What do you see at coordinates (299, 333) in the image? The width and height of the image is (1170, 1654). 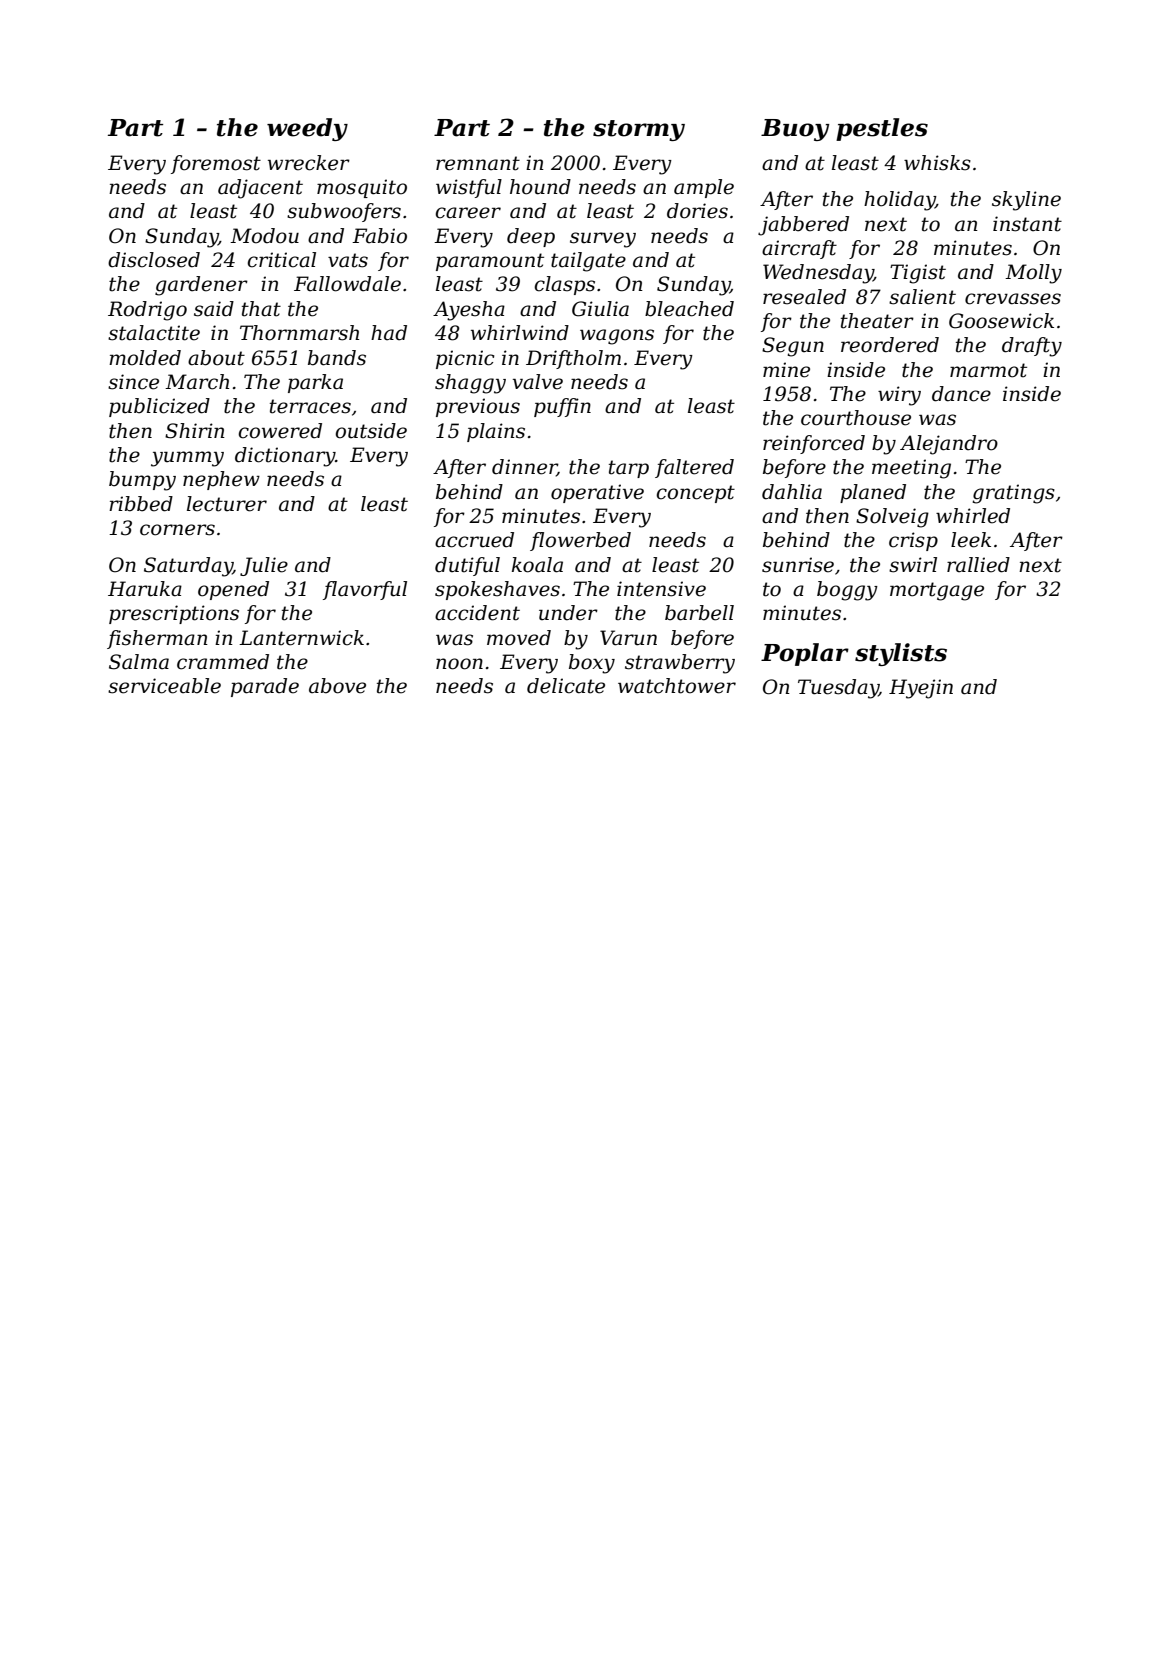 I see `Thornmarsh` at bounding box center [299, 333].
